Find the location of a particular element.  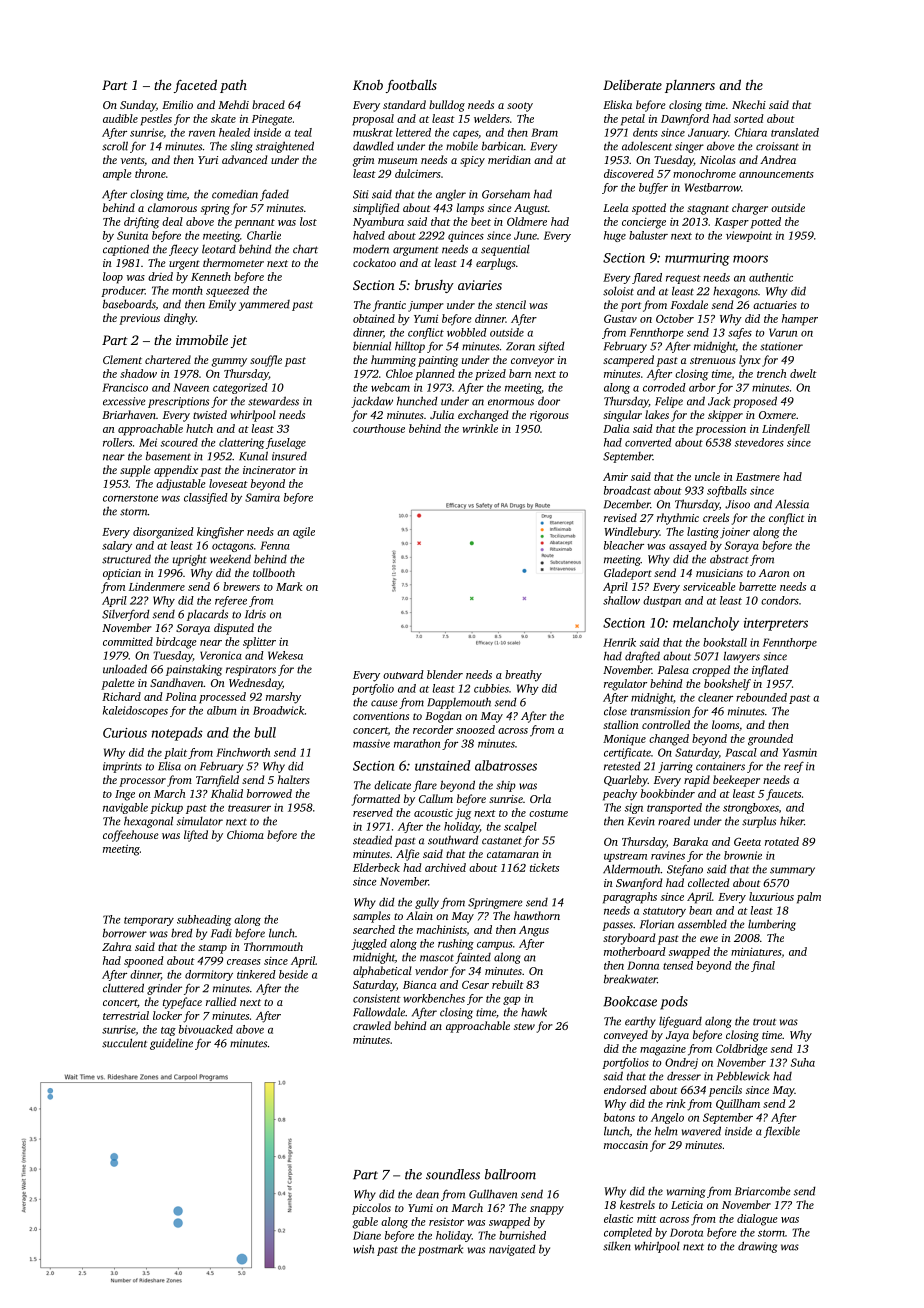

Lindenmere is located at coordinates (157, 586).
